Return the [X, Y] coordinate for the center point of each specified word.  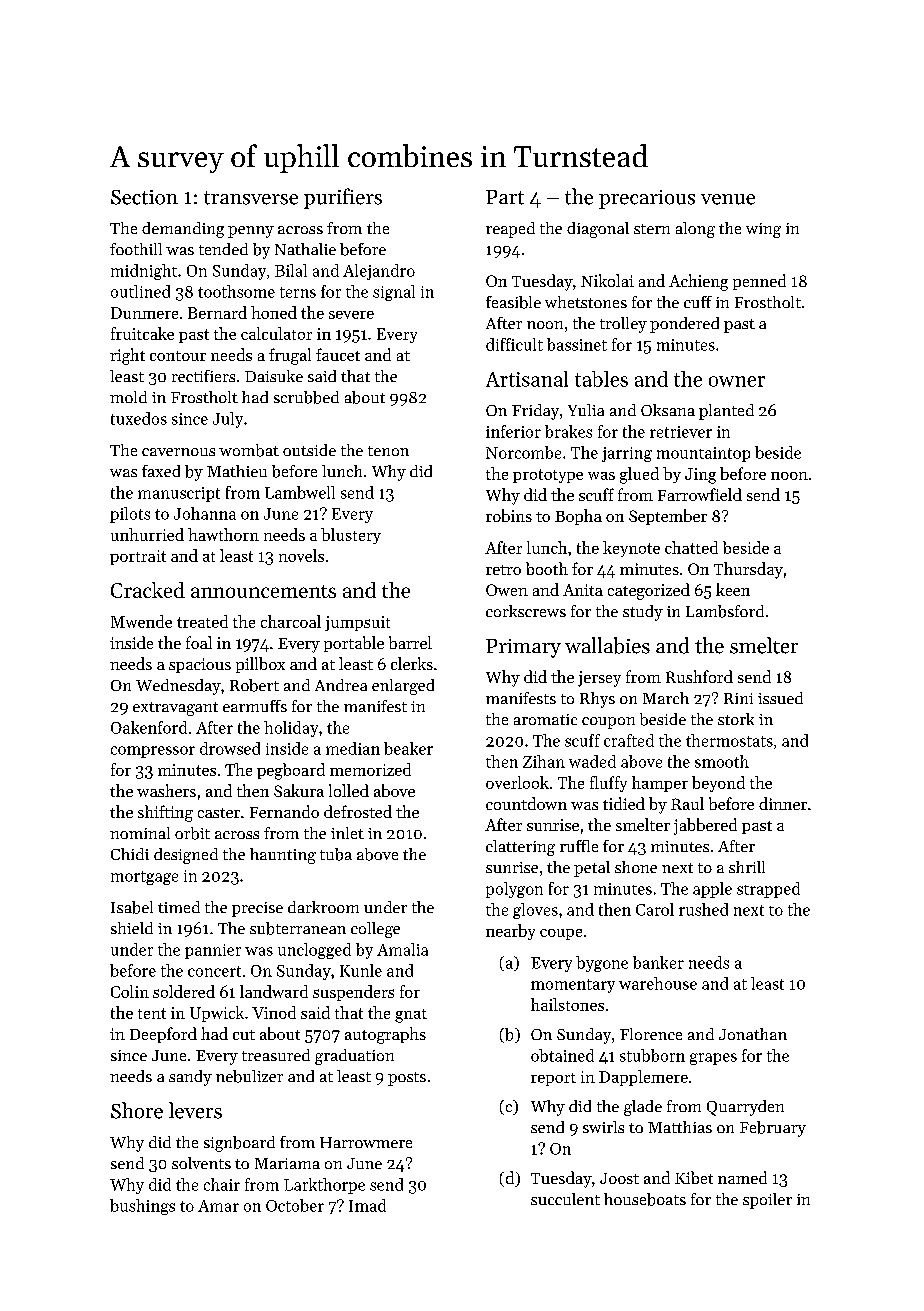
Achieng [698, 282]
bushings [142, 1207]
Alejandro [379, 272]
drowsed [230, 748]
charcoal [291, 621]
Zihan [544, 761]
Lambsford [725, 611]
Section [144, 197]
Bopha [578, 517]
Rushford [699, 676]
